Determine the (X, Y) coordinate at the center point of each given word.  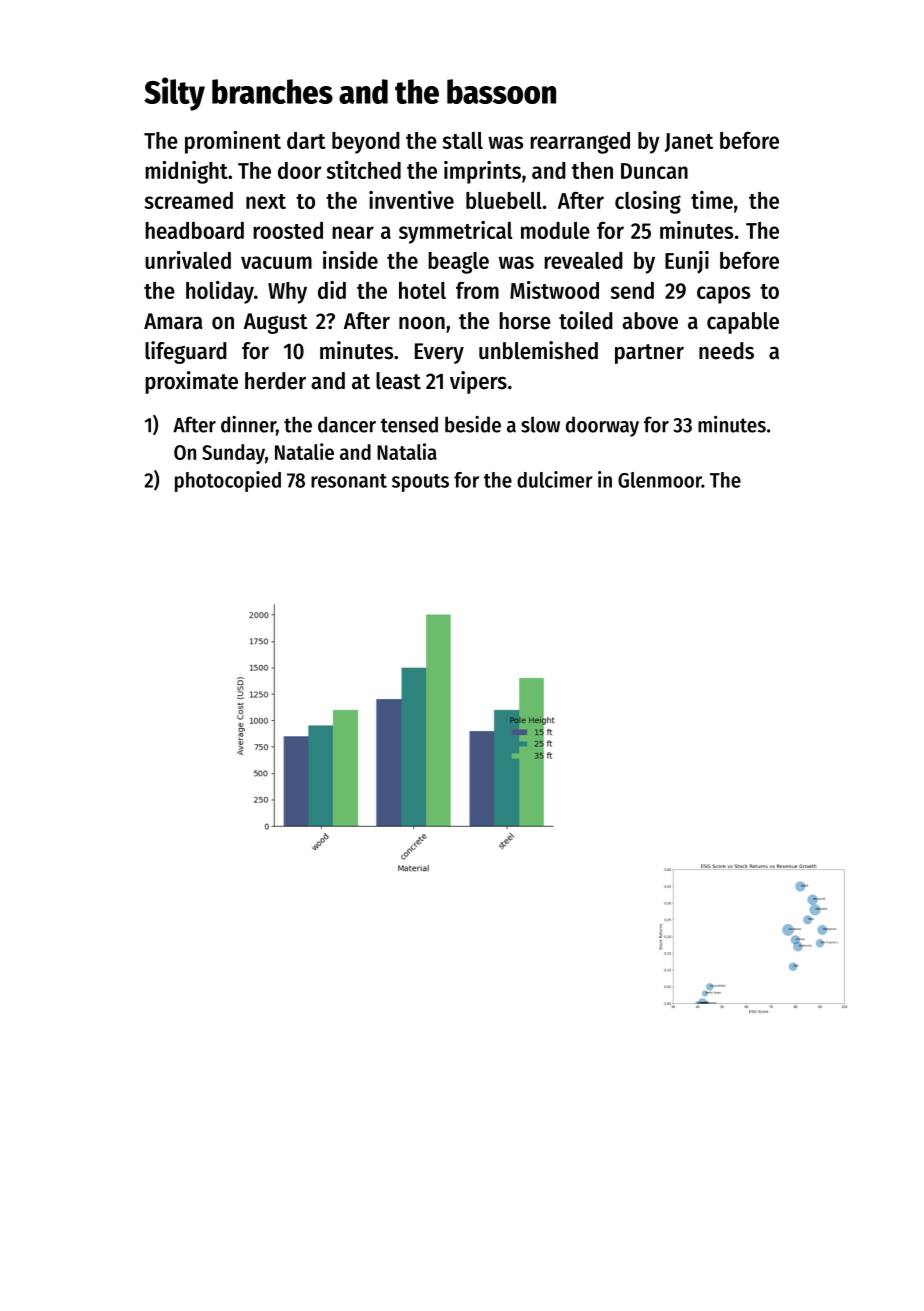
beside (473, 424)
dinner (248, 424)
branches (272, 91)
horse (525, 321)
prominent (233, 142)
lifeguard (186, 352)
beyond (366, 143)
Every (439, 353)
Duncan (654, 171)
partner (649, 354)
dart (306, 140)
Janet (689, 142)
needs (726, 351)
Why (287, 293)
